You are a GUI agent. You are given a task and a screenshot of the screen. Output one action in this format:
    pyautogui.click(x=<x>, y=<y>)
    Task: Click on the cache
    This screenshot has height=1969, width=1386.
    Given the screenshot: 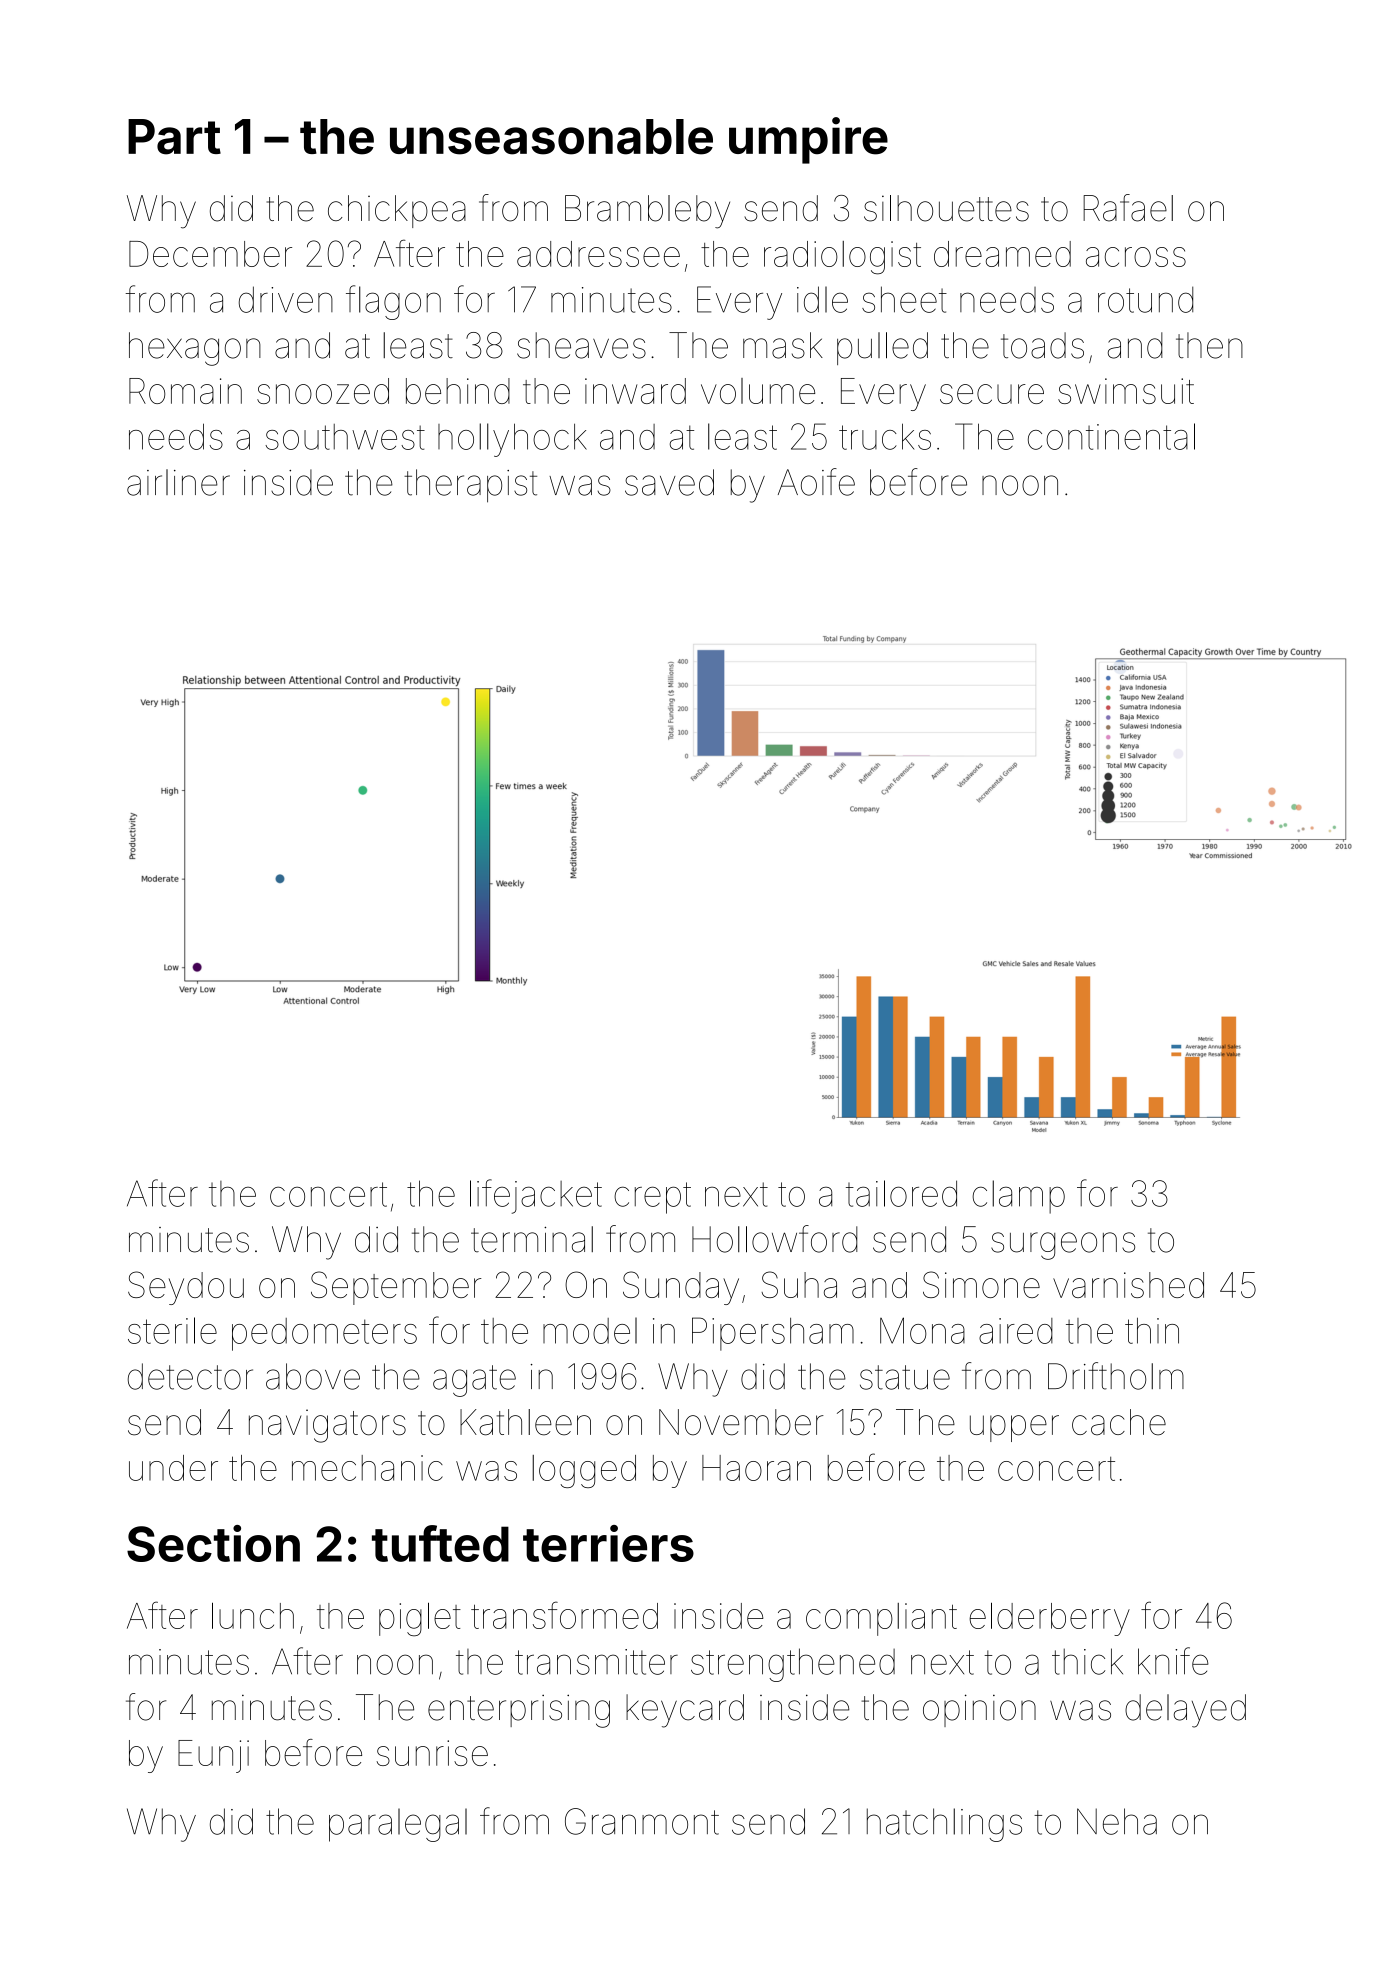 What is the action you would take?
    pyautogui.click(x=1119, y=1422)
